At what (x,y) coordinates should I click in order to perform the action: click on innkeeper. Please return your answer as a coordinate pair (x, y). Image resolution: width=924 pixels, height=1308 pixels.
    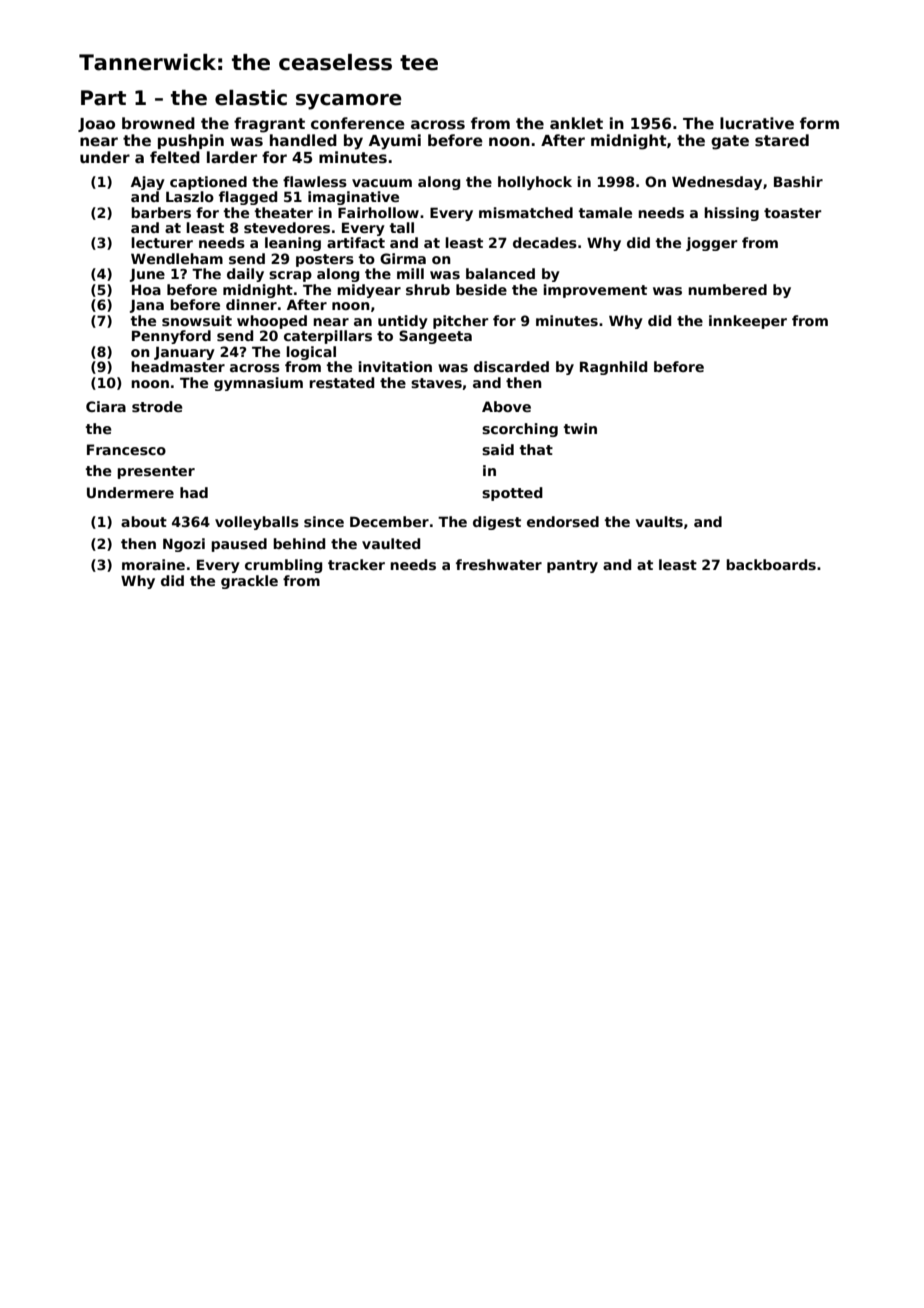
    Looking at the image, I should click on (748, 322).
